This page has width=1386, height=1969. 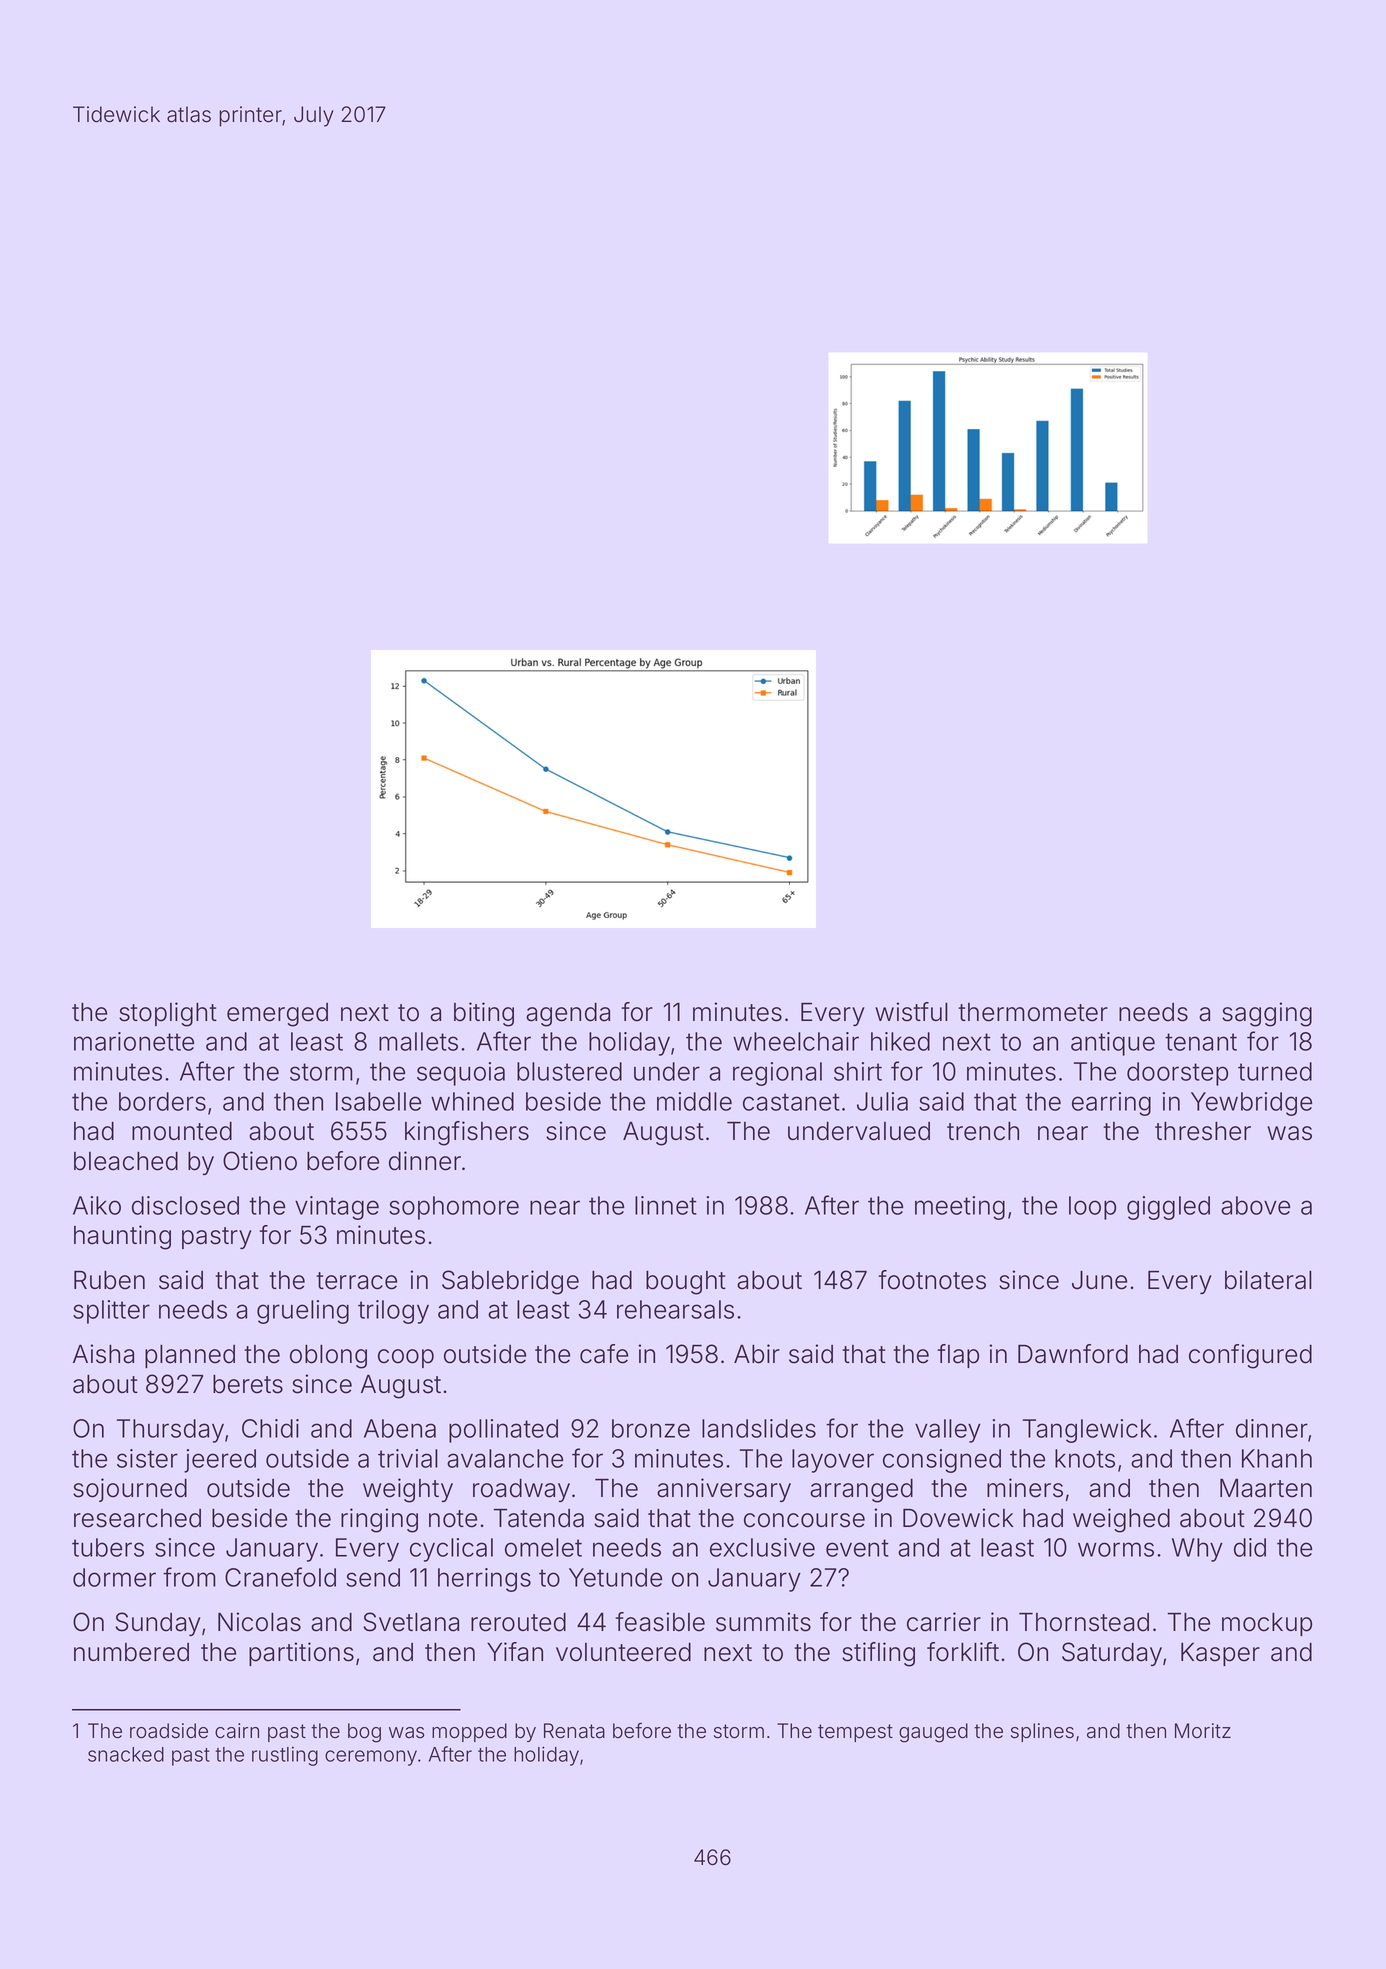 I want to click on Tanglewick, so click(x=1087, y=1431).
